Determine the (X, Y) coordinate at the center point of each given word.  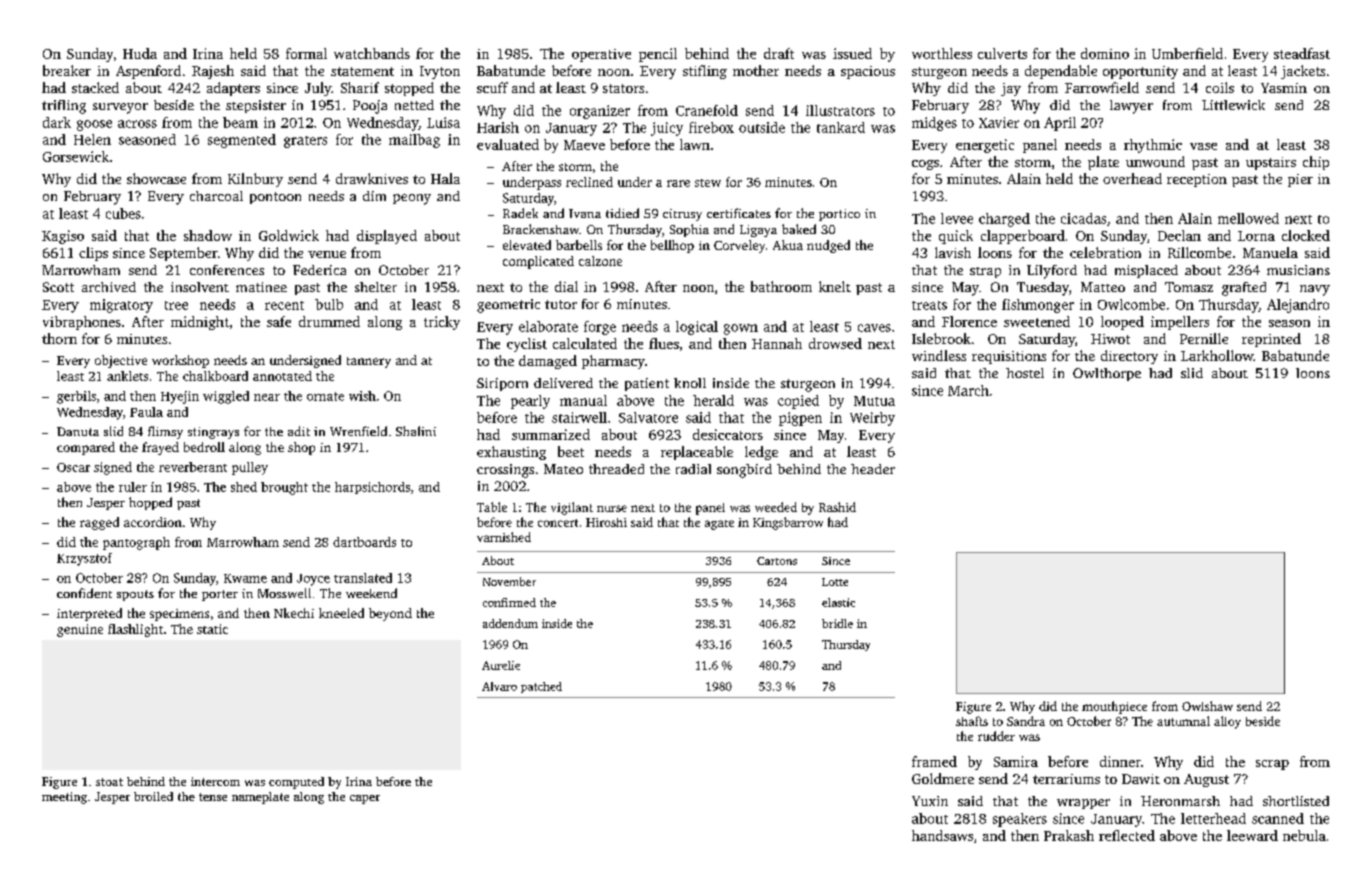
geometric (508, 306)
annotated (282, 376)
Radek (520, 213)
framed (934, 761)
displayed (387, 237)
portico (839, 215)
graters (305, 142)
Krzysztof (84, 559)
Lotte (835, 582)
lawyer (1131, 107)
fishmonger (1038, 306)
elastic (838, 602)
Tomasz (1189, 287)
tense (213, 797)
